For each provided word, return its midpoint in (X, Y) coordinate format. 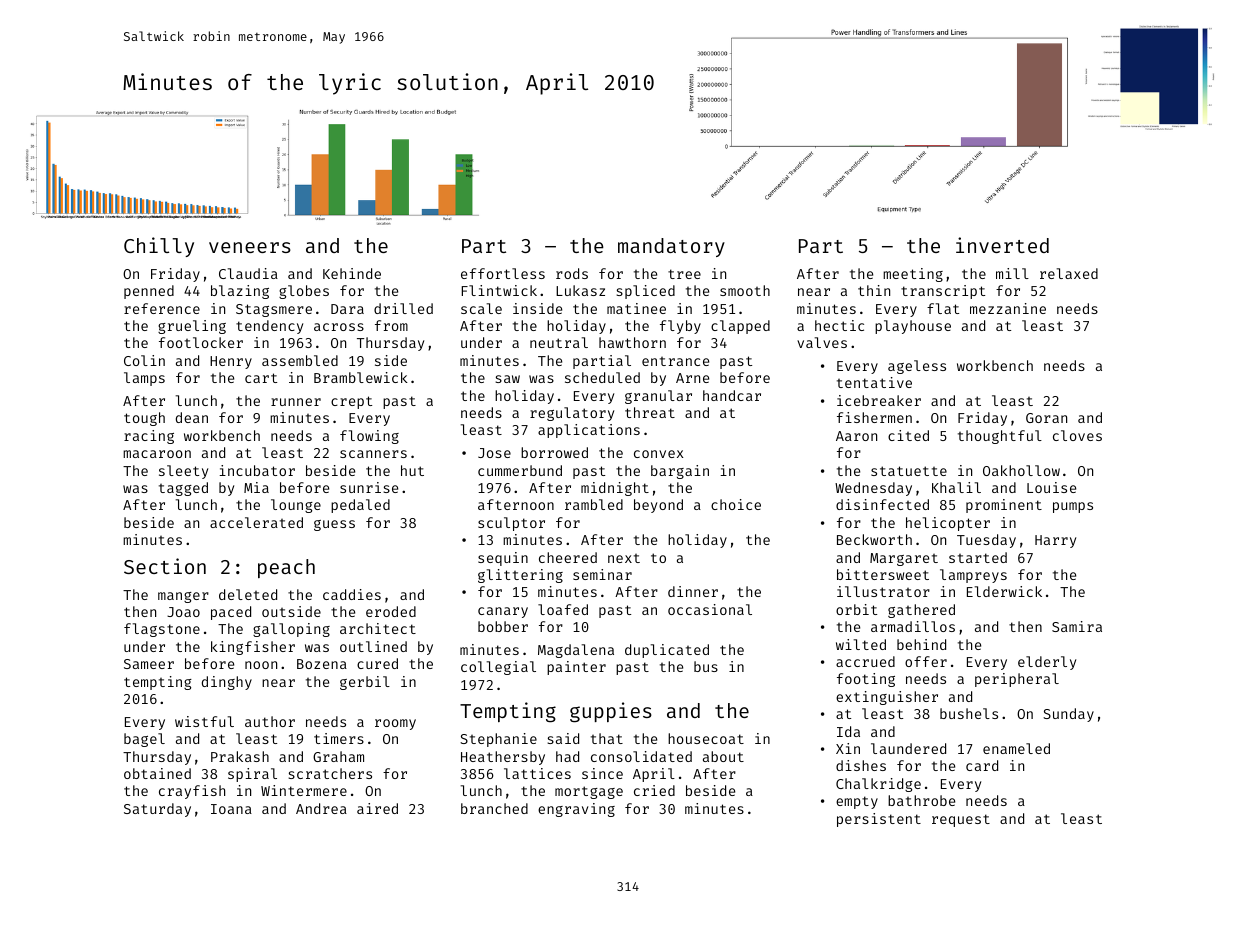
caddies (352, 594)
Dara (347, 309)
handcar (732, 395)
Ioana (231, 809)
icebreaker (879, 400)
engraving (576, 810)
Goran (1046, 418)
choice (736, 504)
